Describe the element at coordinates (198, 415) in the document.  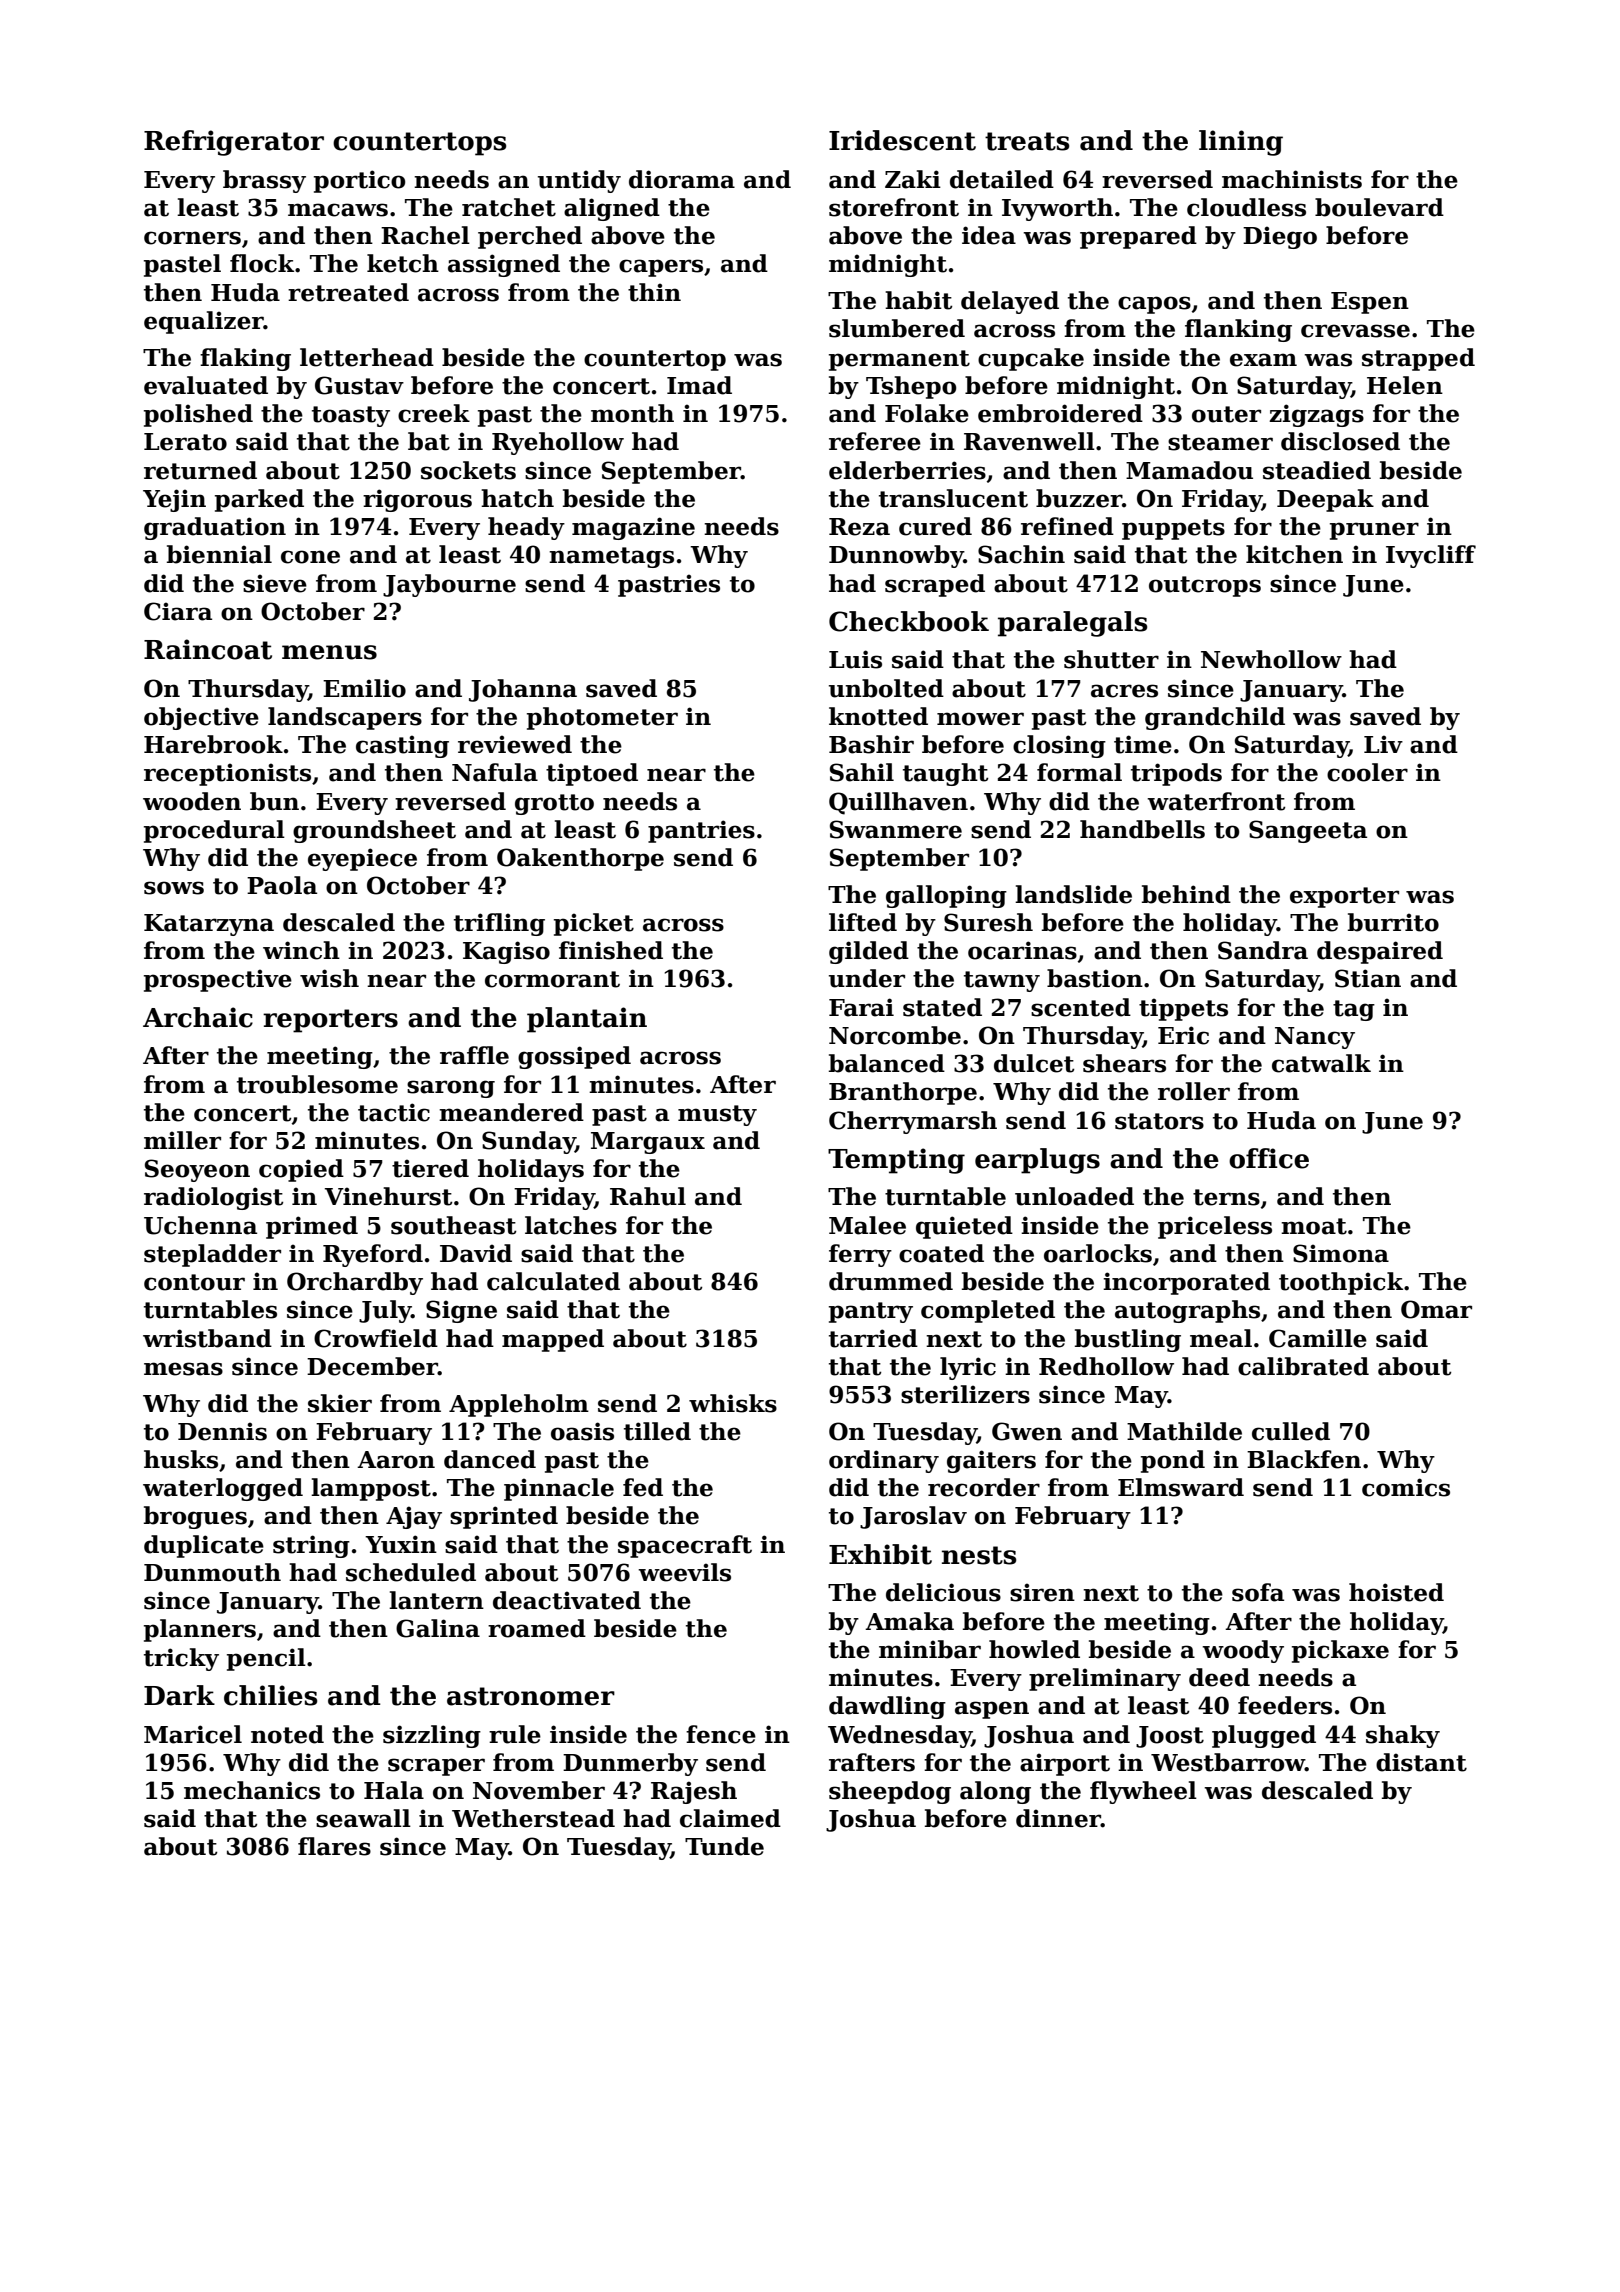
I see `polished` at that location.
